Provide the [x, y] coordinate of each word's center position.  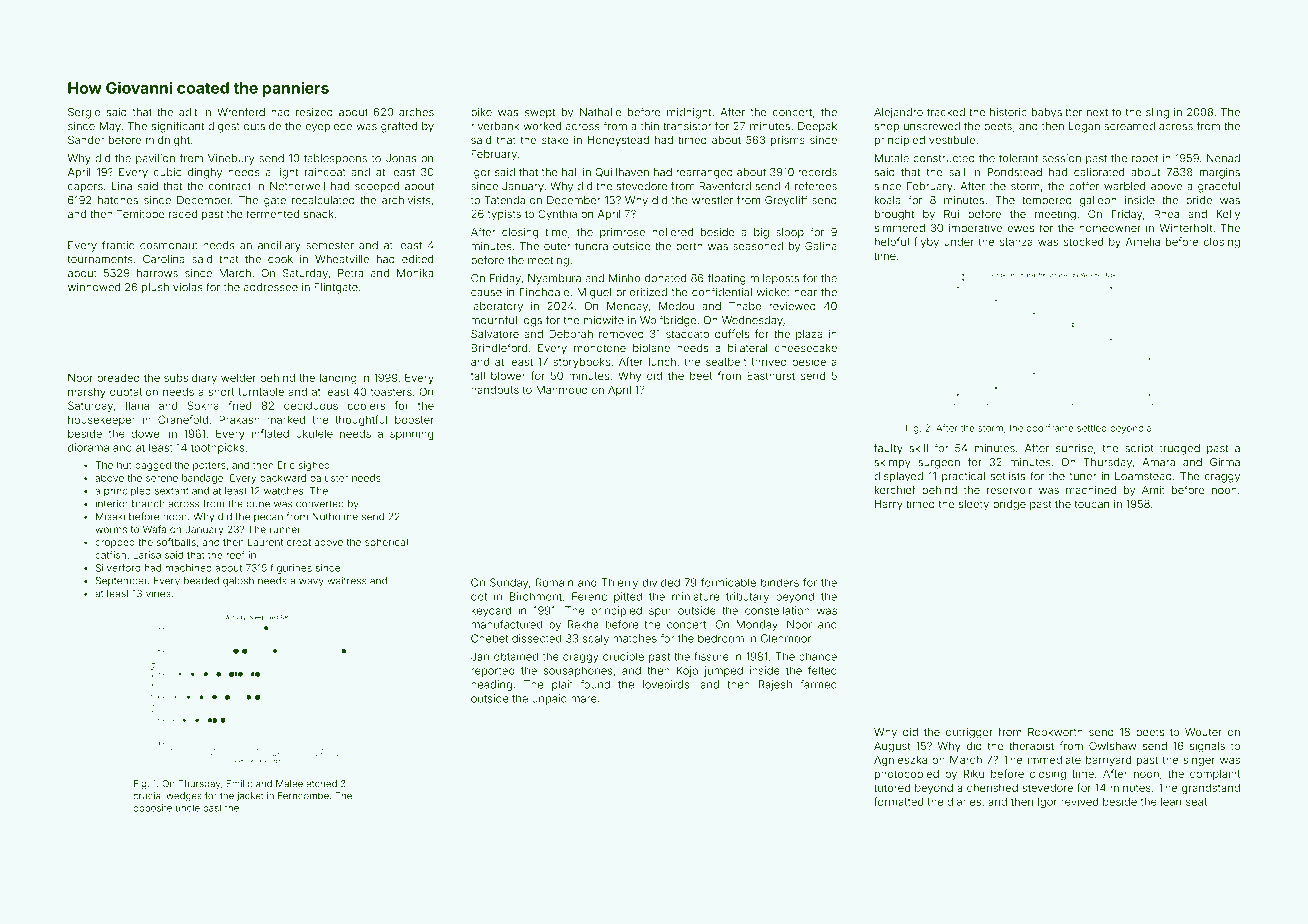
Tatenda [504, 200]
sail [957, 172]
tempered [1047, 201]
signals [1207, 747]
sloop [790, 233]
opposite [152, 808]
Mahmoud [562, 390]
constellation [777, 610]
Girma [1225, 462]
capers [85, 188]
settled [1092, 428]
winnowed [94, 287]
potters [209, 466]
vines [158, 593]
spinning [411, 434]
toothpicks [217, 448]
